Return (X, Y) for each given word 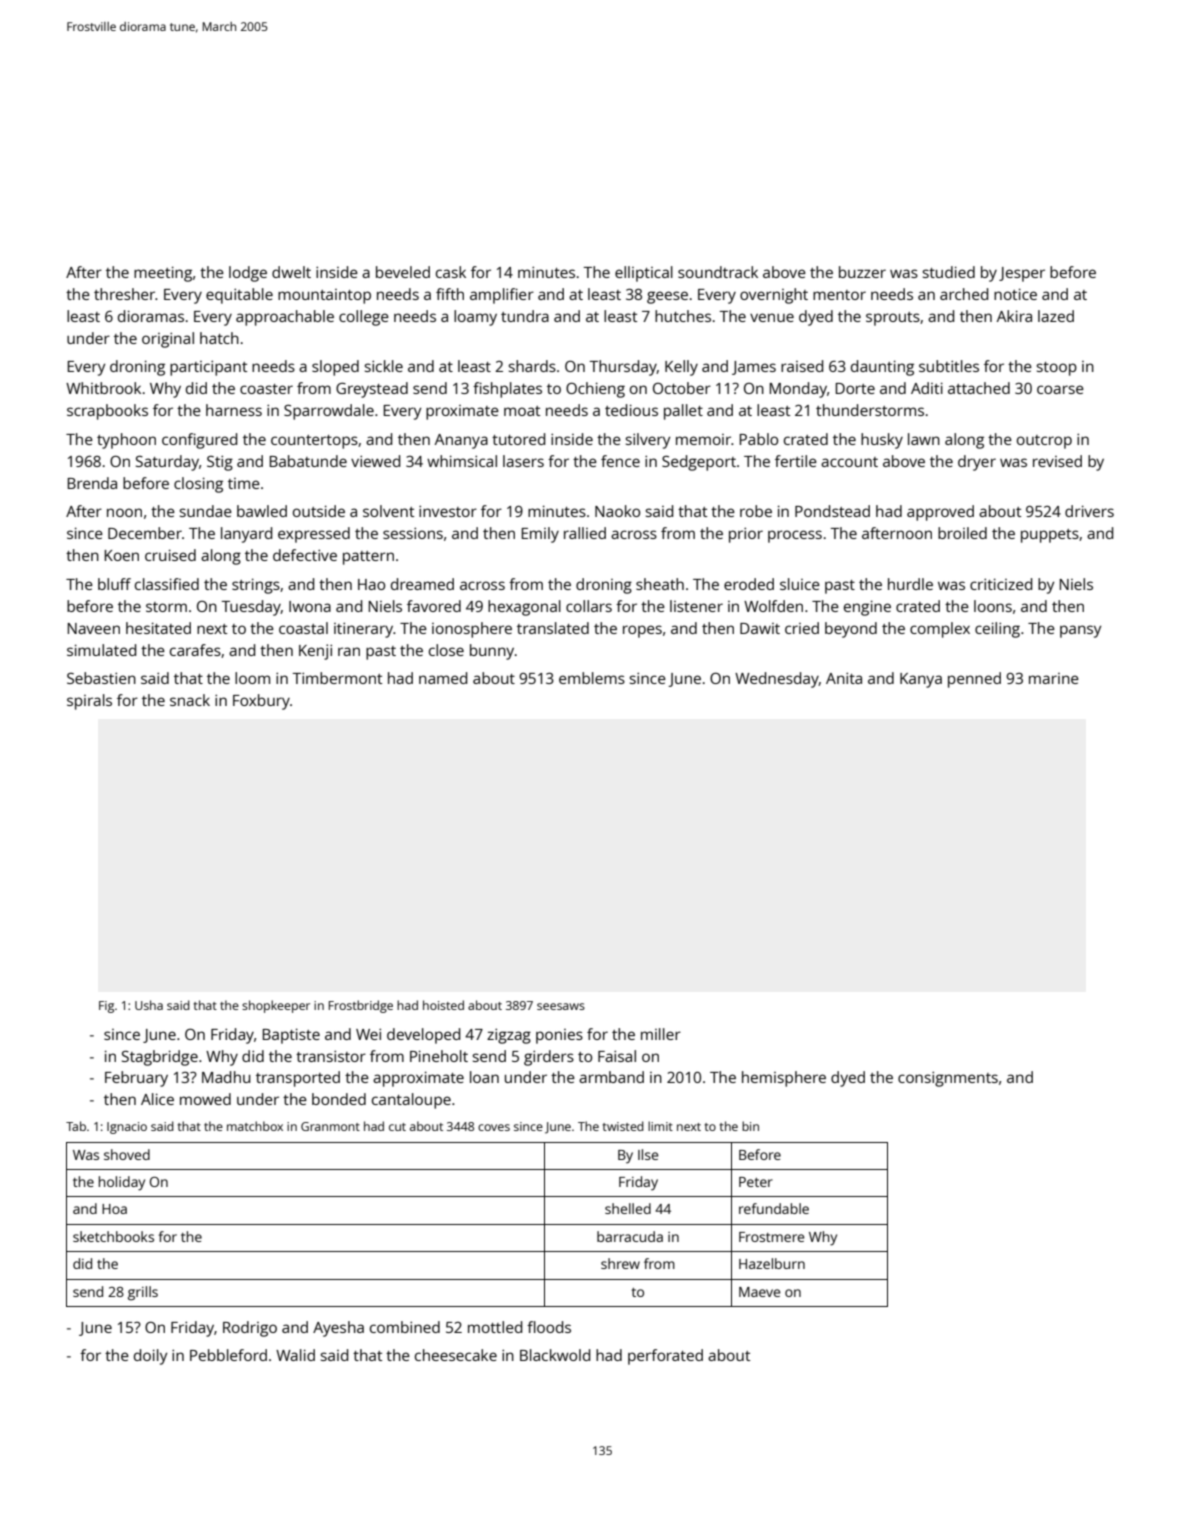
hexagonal (524, 608)
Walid (295, 1355)
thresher (125, 294)
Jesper (1022, 274)
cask (451, 272)
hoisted (443, 1005)
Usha (149, 1005)
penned (974, 680)
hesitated (158, 628)
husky (882, 441)
